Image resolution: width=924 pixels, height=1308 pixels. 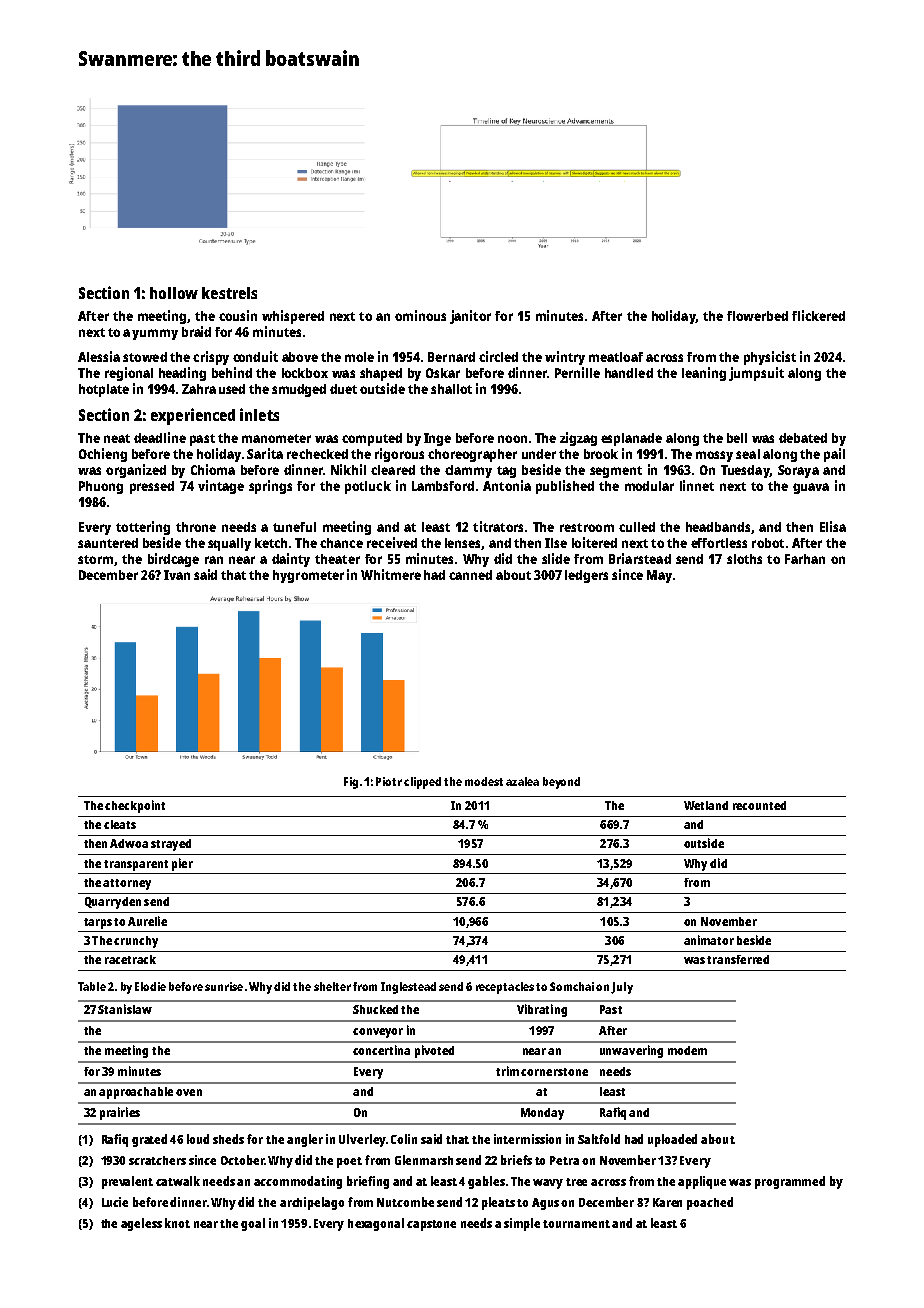 What do you see at coordinates (422, 783) in the page?
I see `clipped` at bounding box center [422, 783].
